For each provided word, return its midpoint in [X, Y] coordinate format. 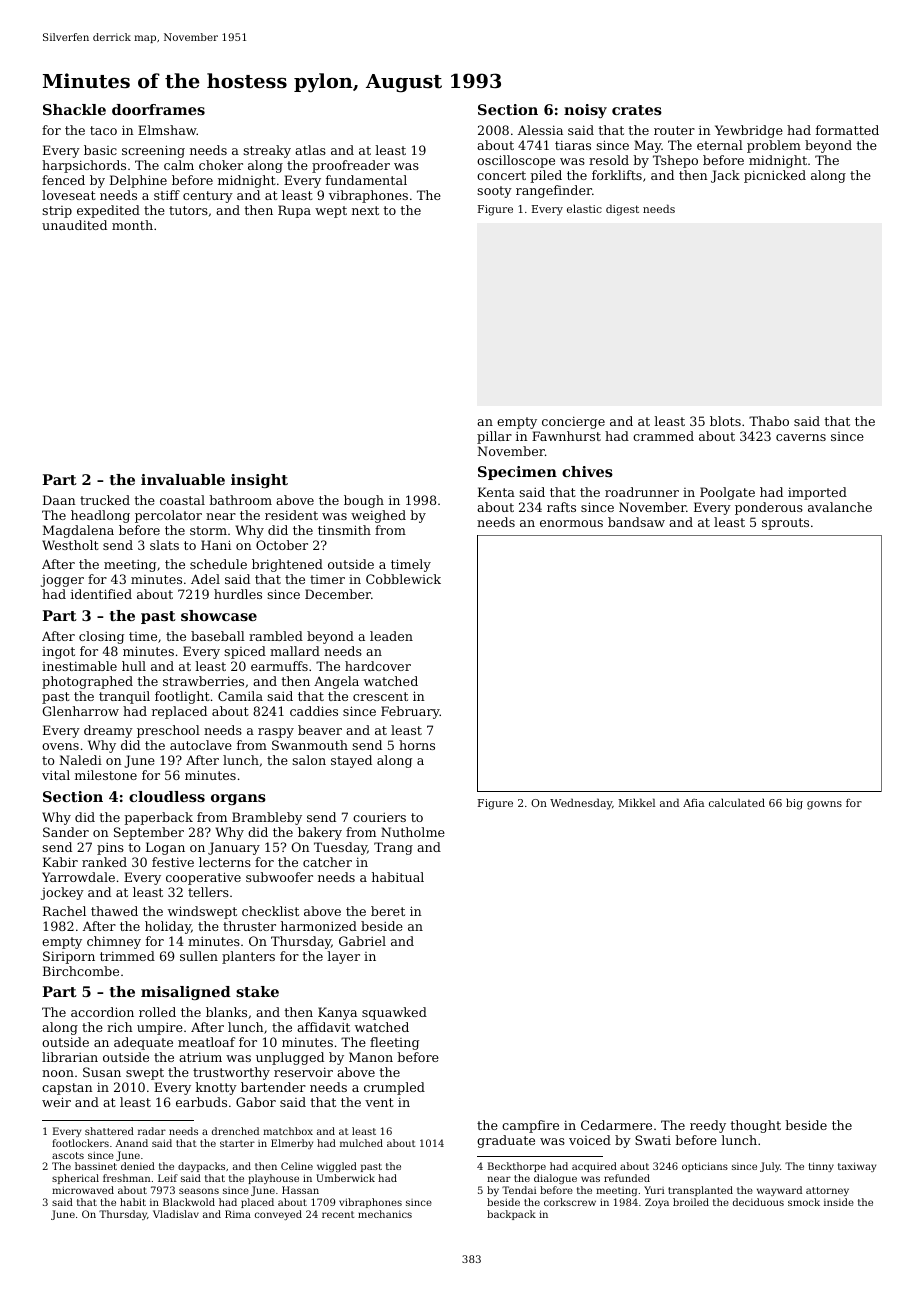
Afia [693, 803]
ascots [68, 1155]
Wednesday [581, 804]
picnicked [775, 176]
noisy [585, 111]
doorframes [158, 109]
